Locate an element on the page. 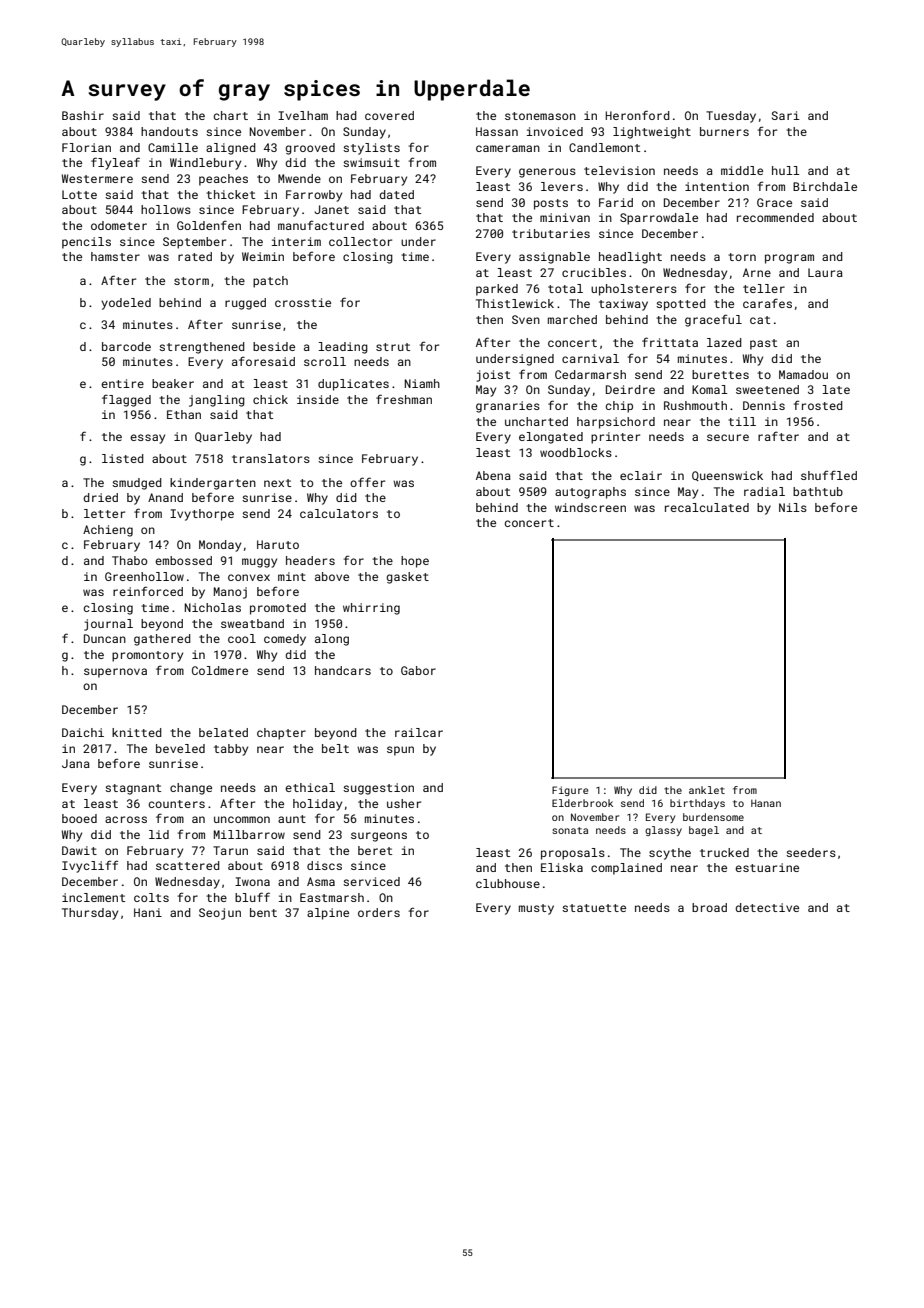 The width and height of the image is (924, 1308). Daichi is located at coordinates (83, 732).
